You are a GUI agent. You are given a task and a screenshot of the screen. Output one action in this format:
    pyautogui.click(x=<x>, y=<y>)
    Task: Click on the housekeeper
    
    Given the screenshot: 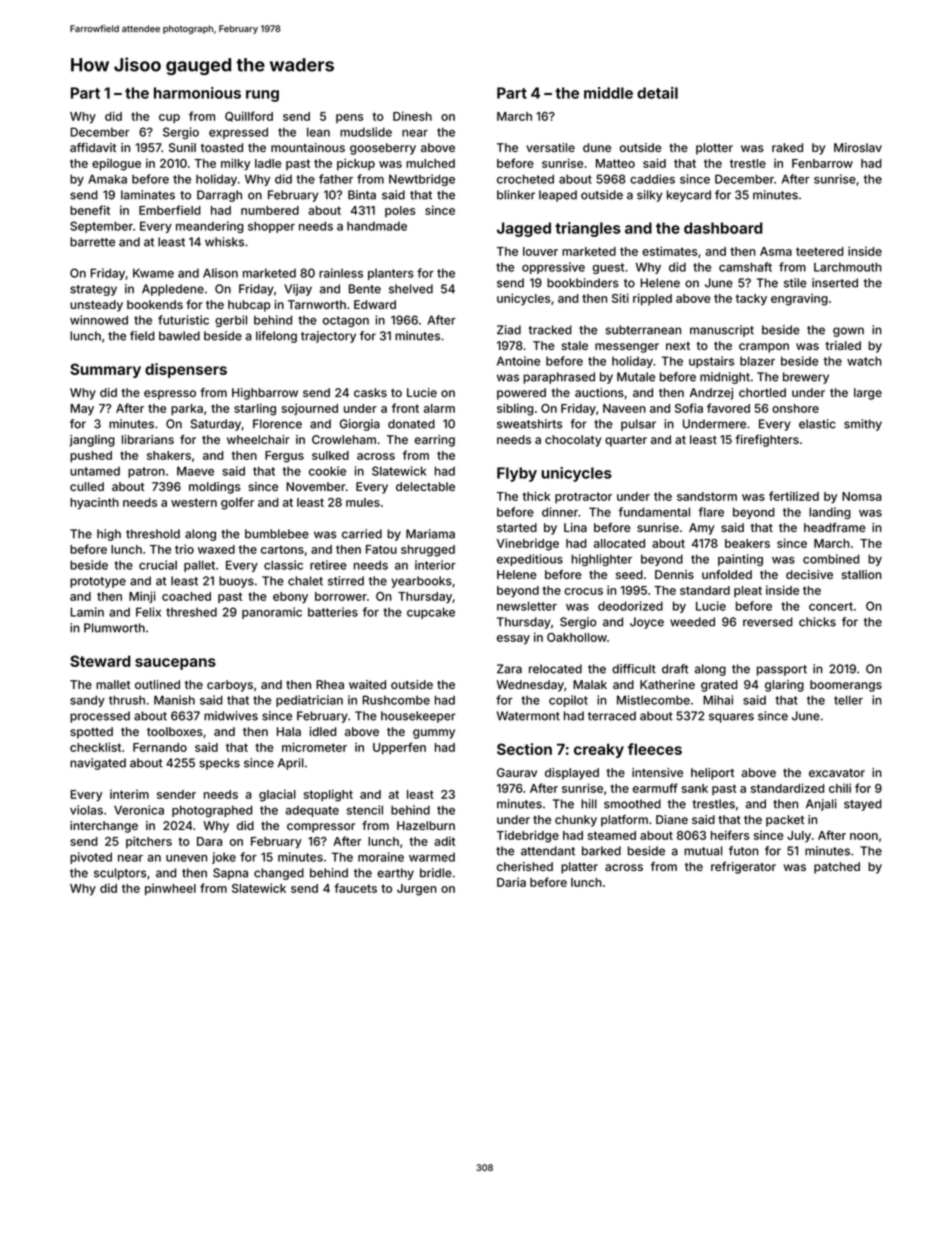 What is the action you would take?
    pyautogui.click(x=418, y=717)
